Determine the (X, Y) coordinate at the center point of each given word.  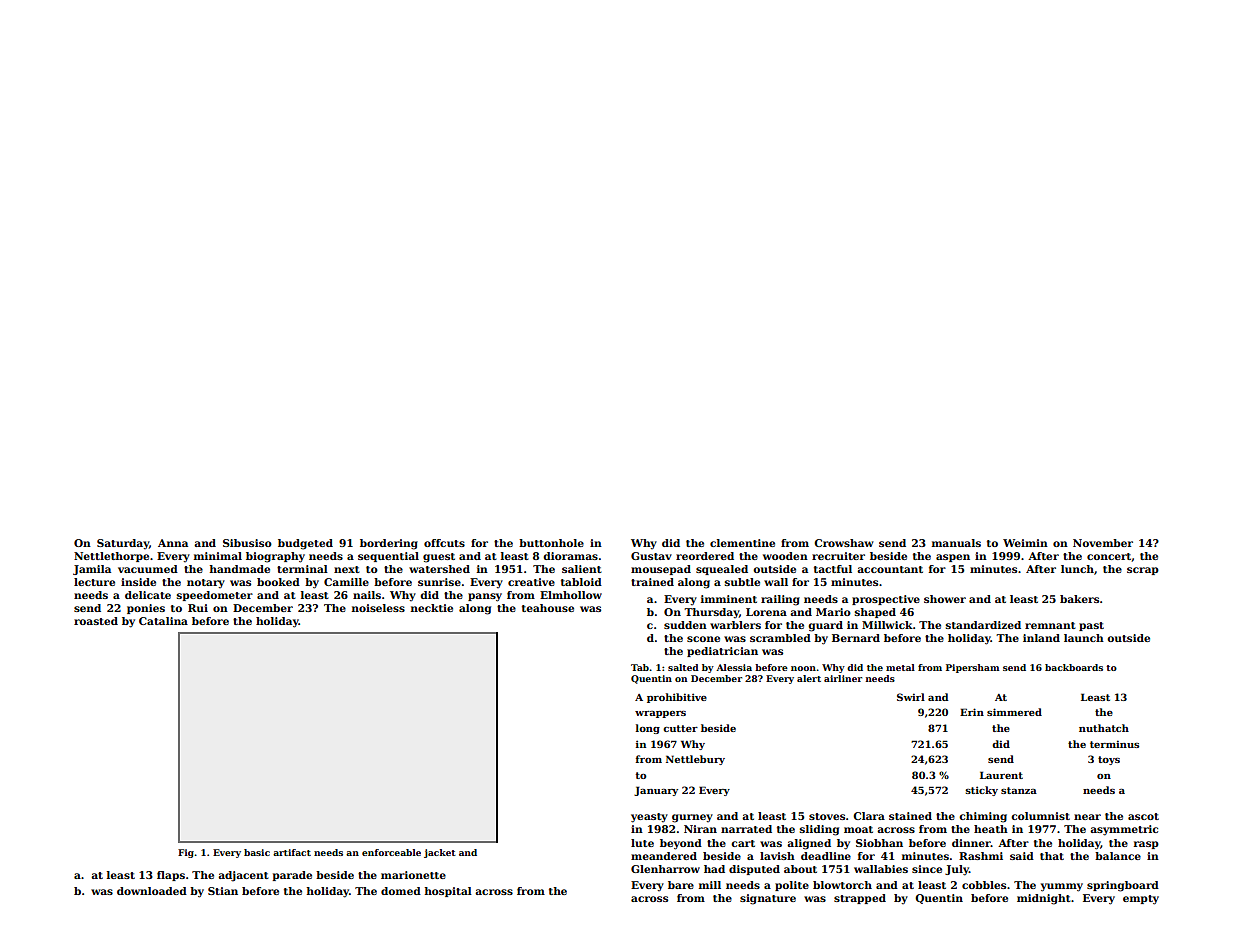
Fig (186, 853)
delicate (148, 595)
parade (292, 876)
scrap (1143, 571)
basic (257, 852)
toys (1109, 760)
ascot (1143, 816)
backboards (1074, 667)
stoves (827, 816)
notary (206, 583)
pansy (485, 597)
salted (683, 667)
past (1091, 626)
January (656, 791)
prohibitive (677, 698)
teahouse (548, 608)
